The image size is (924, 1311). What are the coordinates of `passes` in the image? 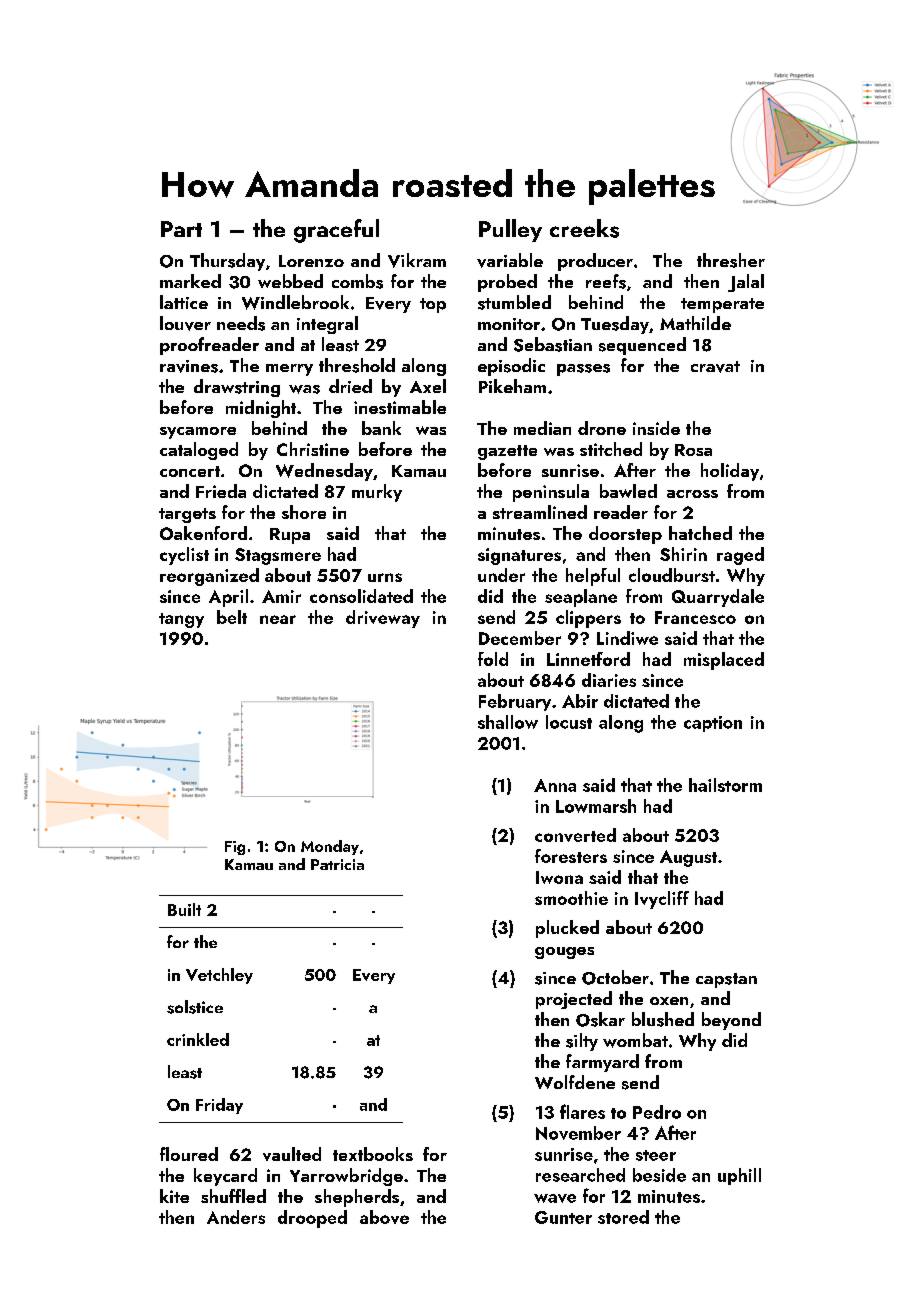 It's located at (583, 370).
